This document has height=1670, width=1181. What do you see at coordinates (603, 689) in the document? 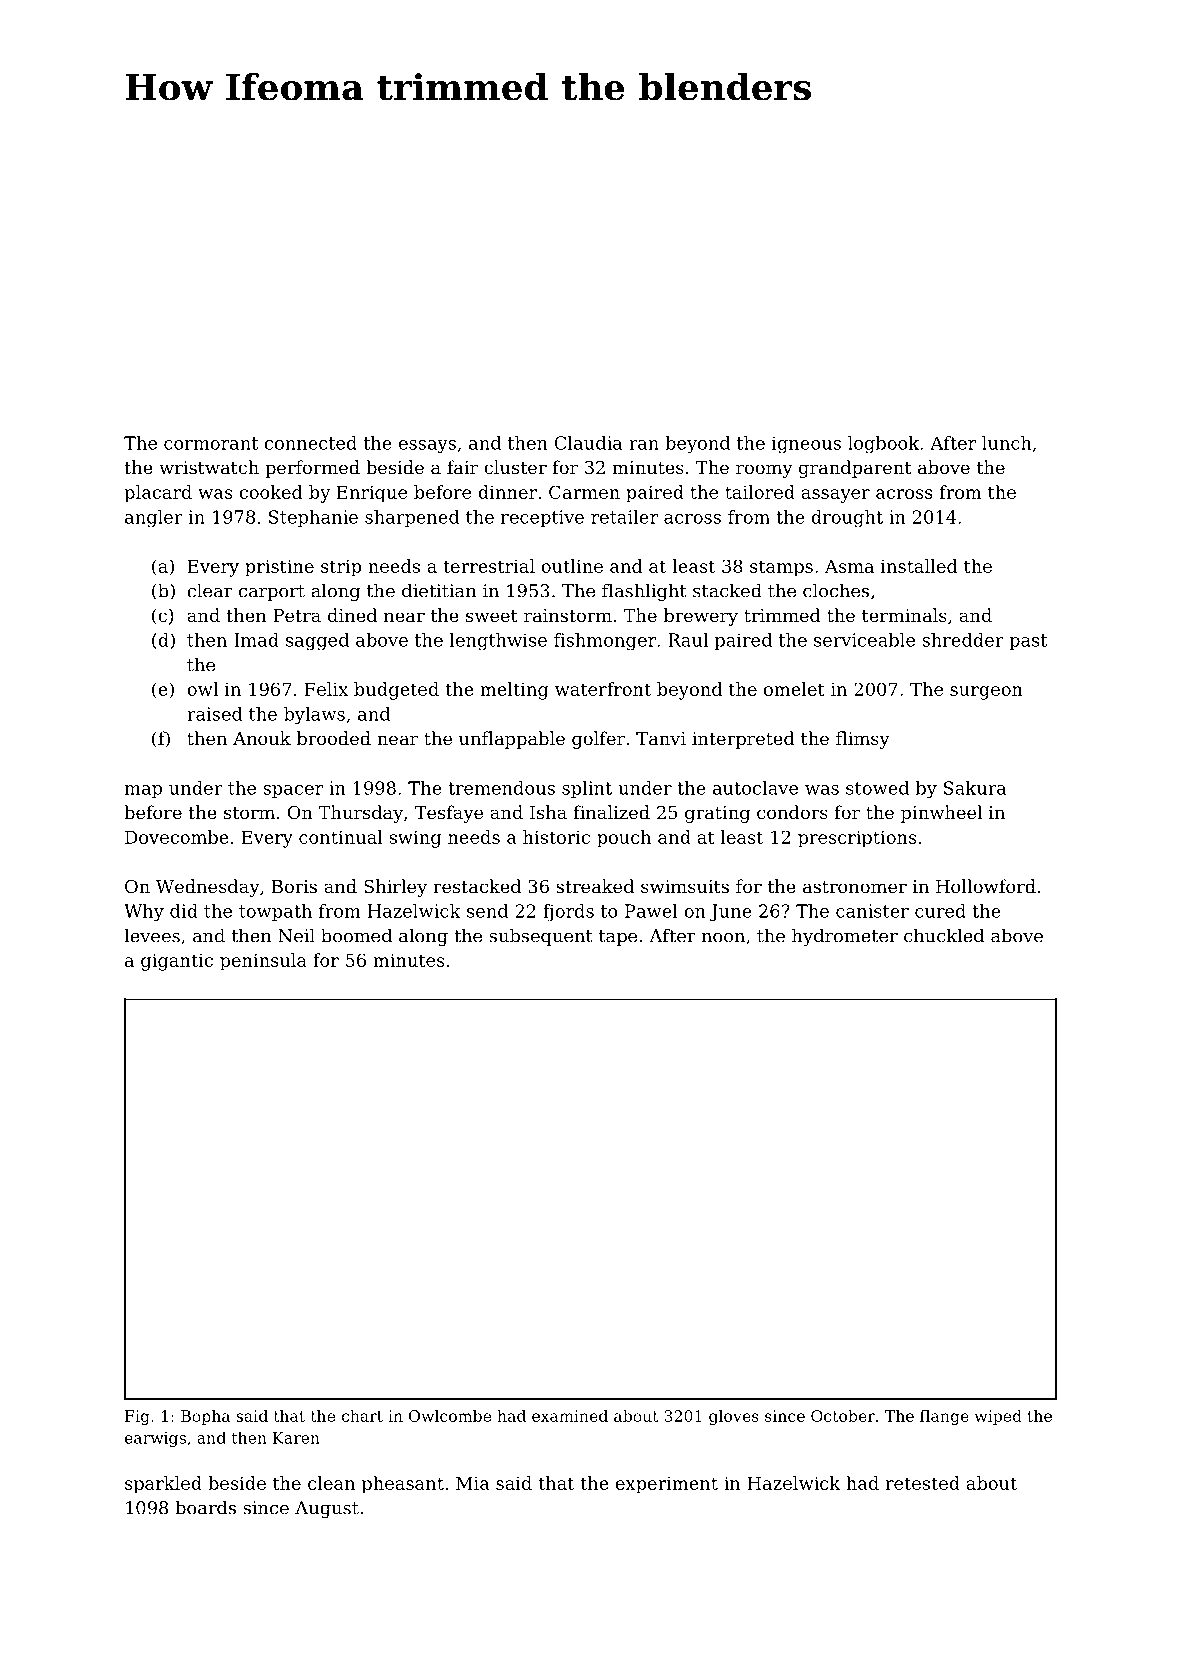
I see `waterfront` at bounding box center [603, 689].
